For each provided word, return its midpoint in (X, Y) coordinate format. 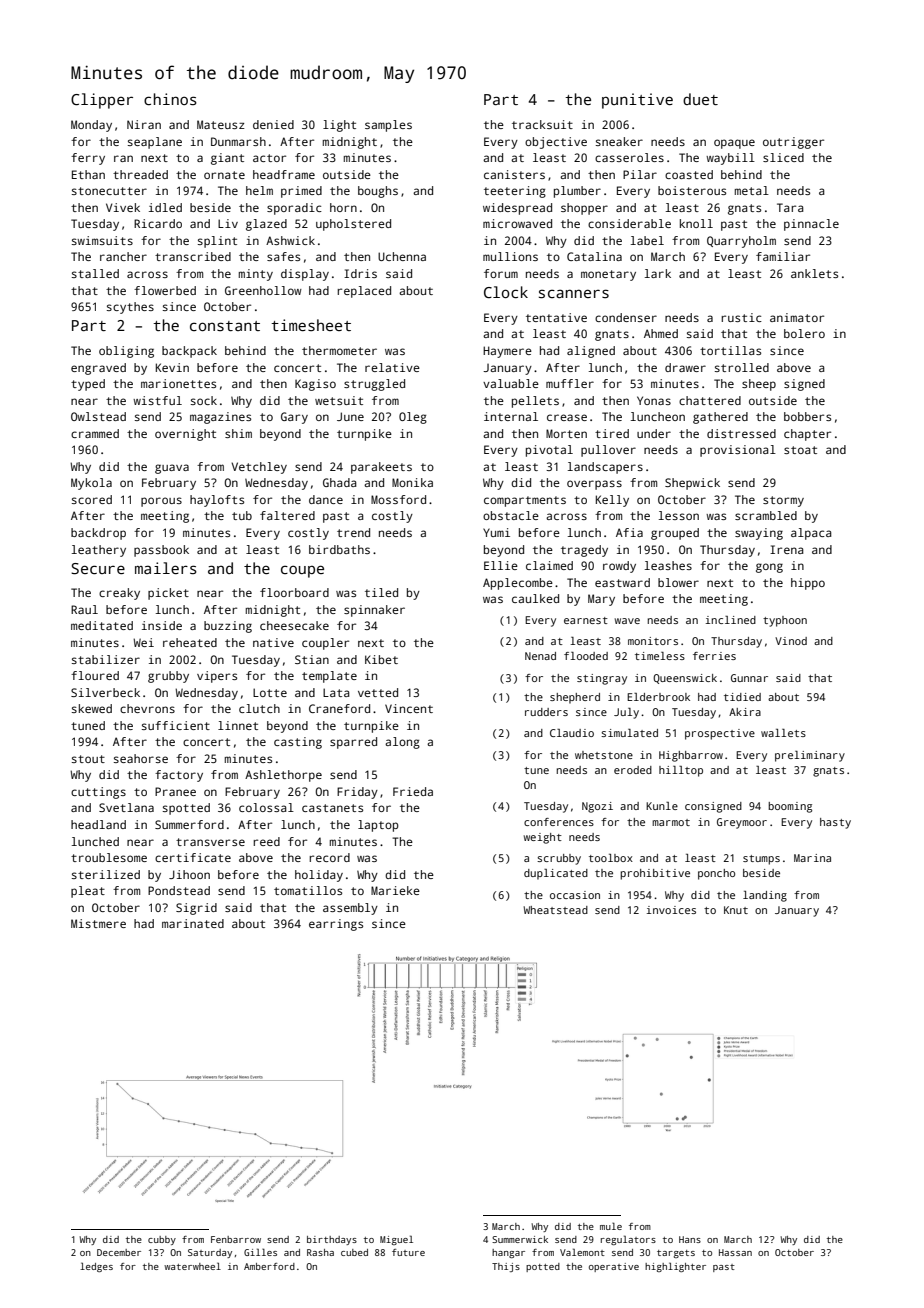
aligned (591, 352)
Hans (690, 1239)
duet (700, 99)
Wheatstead (556, 910)
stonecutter (109, 191)
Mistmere (98, 923)
